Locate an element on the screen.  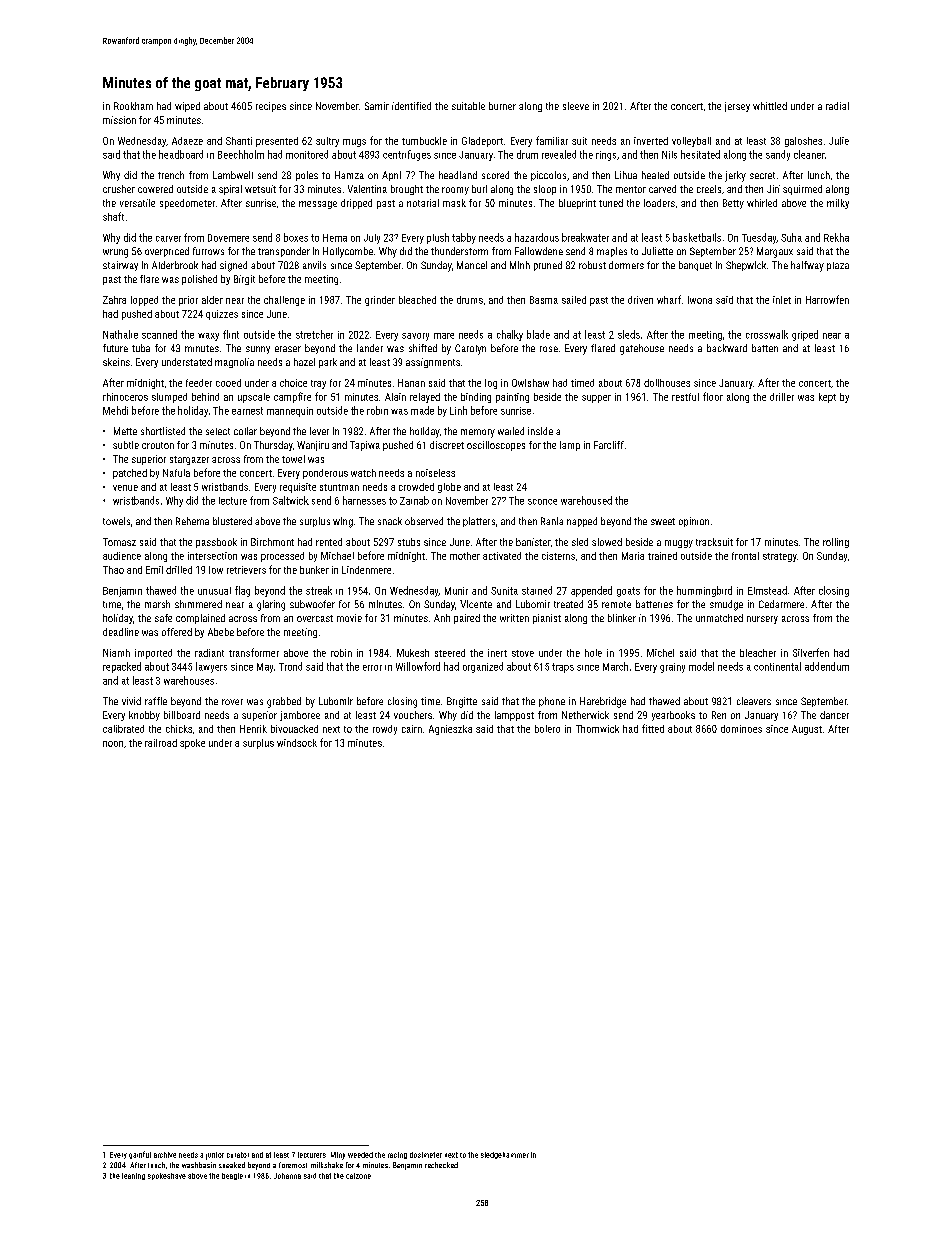
headboard is located at coordinates (181, 154).
